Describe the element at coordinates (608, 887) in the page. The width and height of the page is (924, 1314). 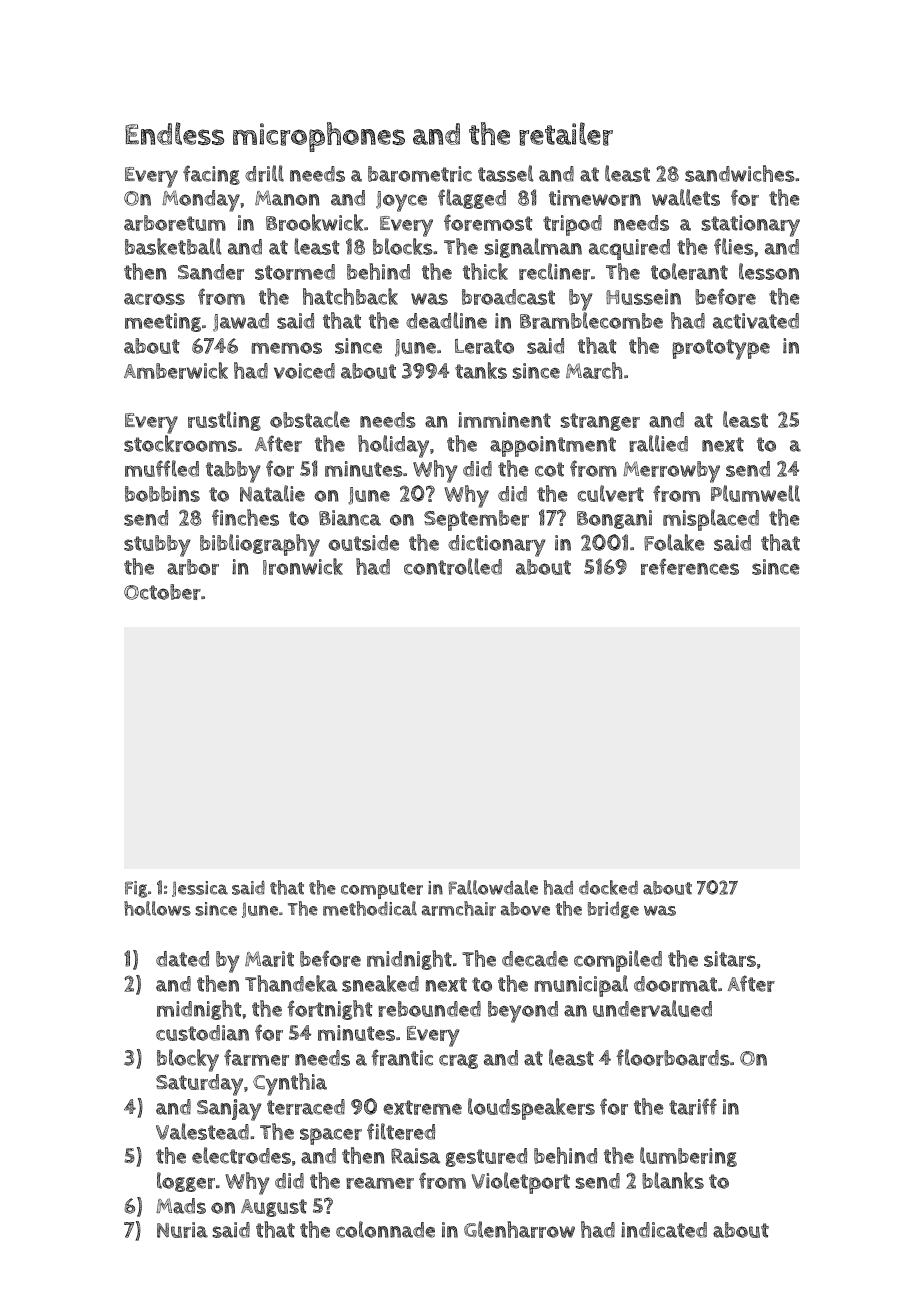
I see `docked` at that location.
